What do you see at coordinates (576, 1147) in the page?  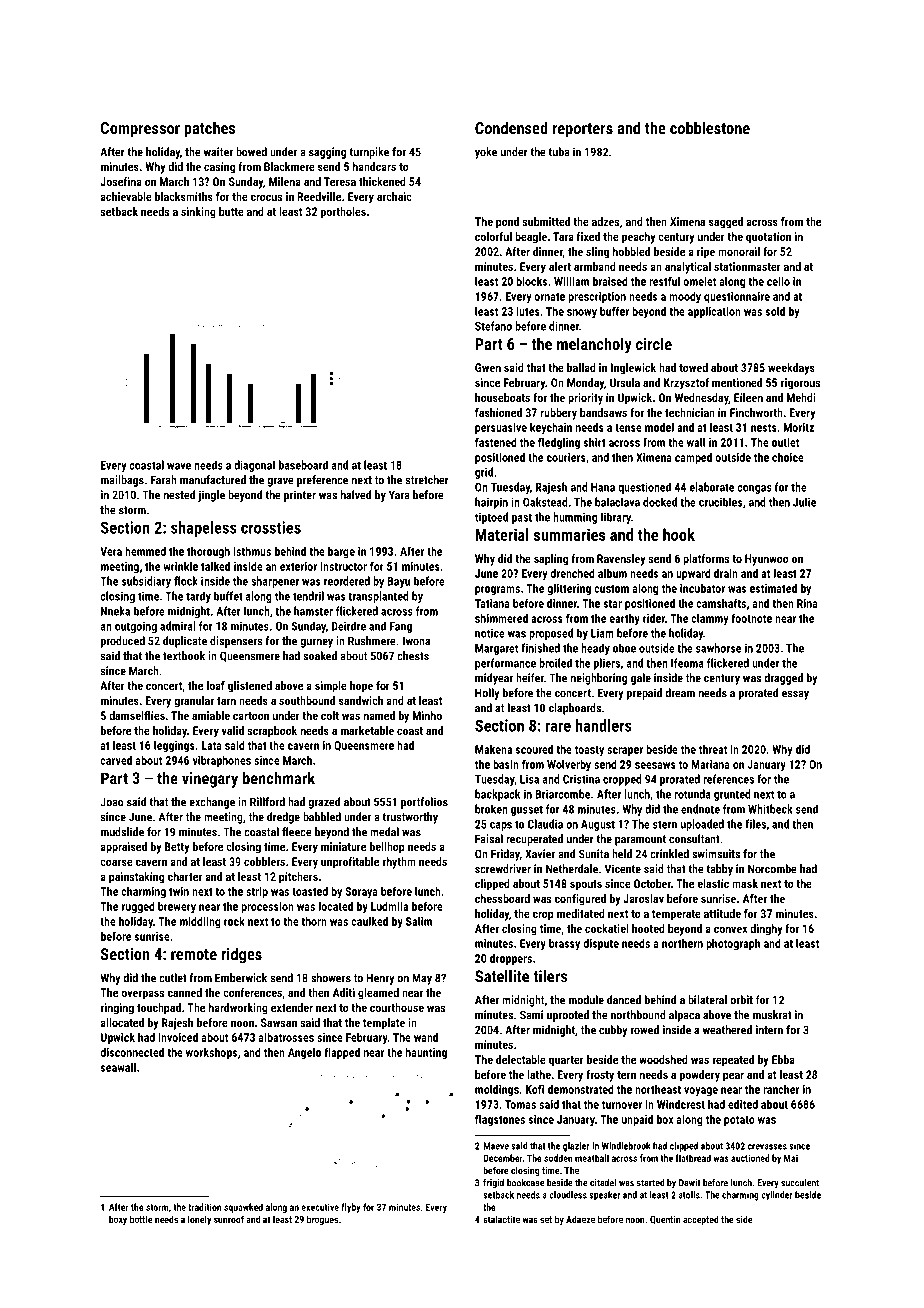 I see `glazier` at bounding box center [576, 1147].
